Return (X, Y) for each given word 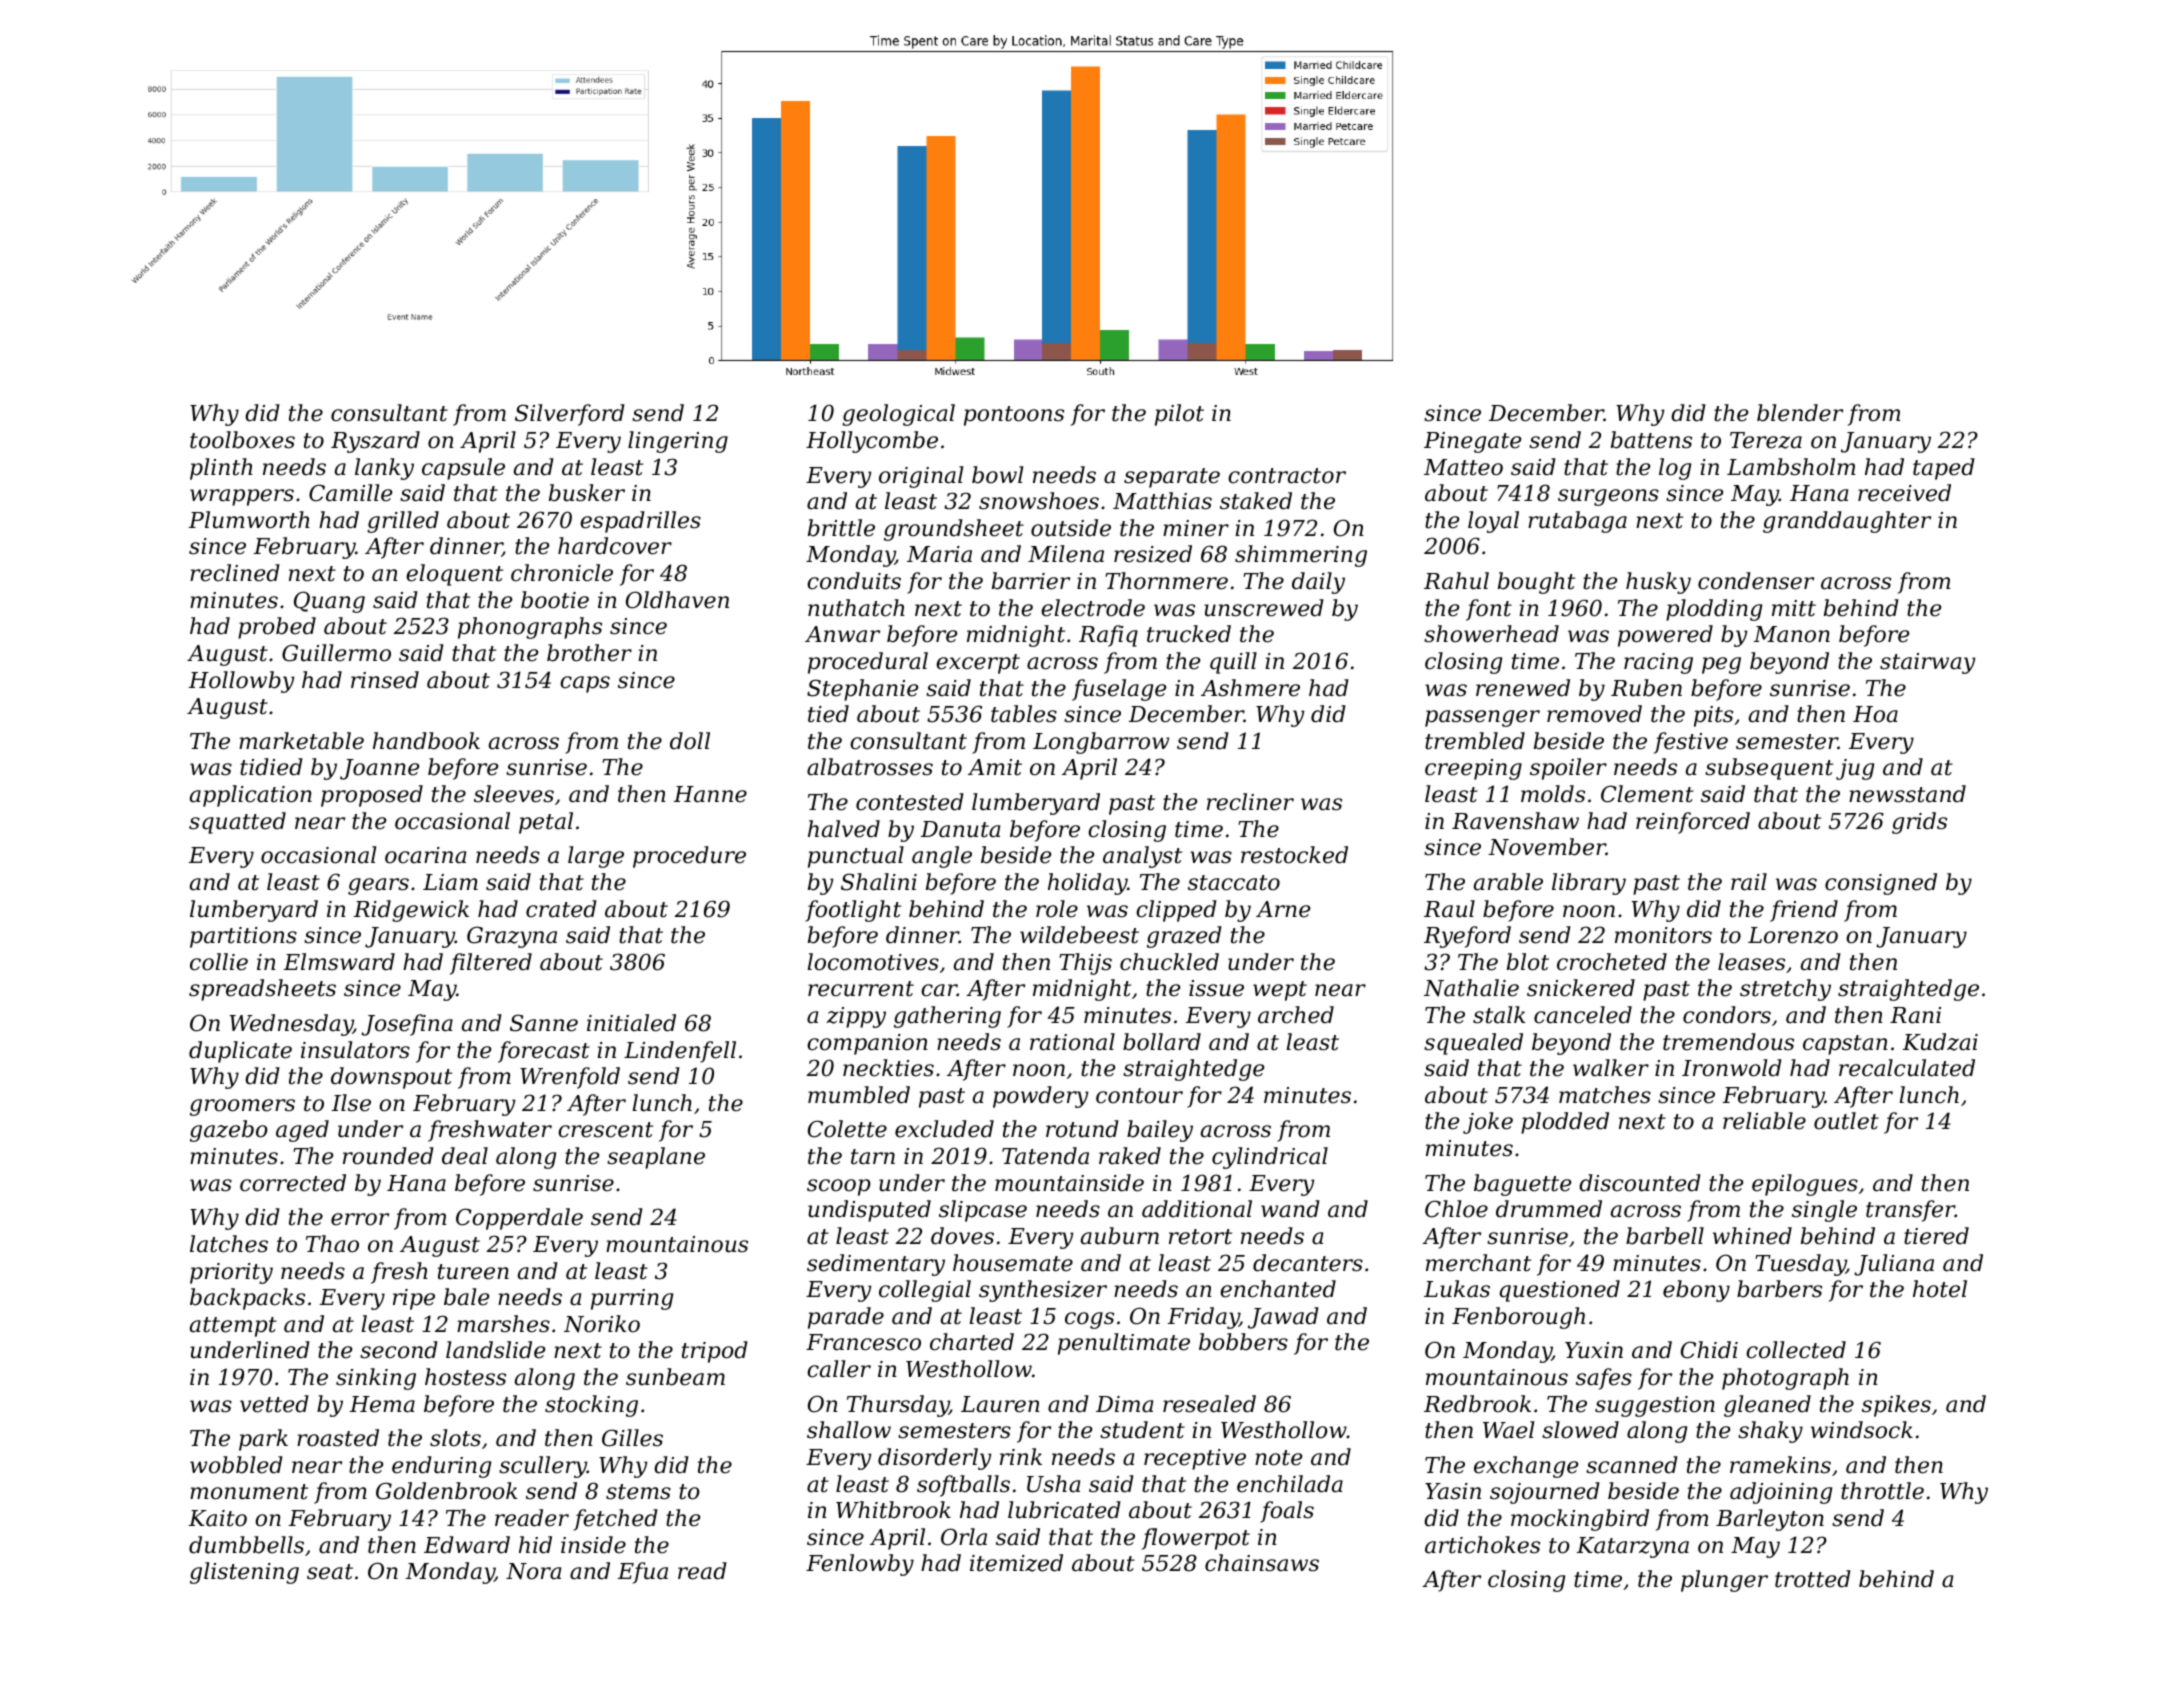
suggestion (1655, 1406)
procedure (689, 857)
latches (229, 1244)
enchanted (1278, 1289)
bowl (997, 475)
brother (589, 653)
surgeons (1608, 497)
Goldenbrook (446, 1491)
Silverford (570, 415)
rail (1749, 882)
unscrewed (1264, 608)
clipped (1176, 911)
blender (1800, 413)
